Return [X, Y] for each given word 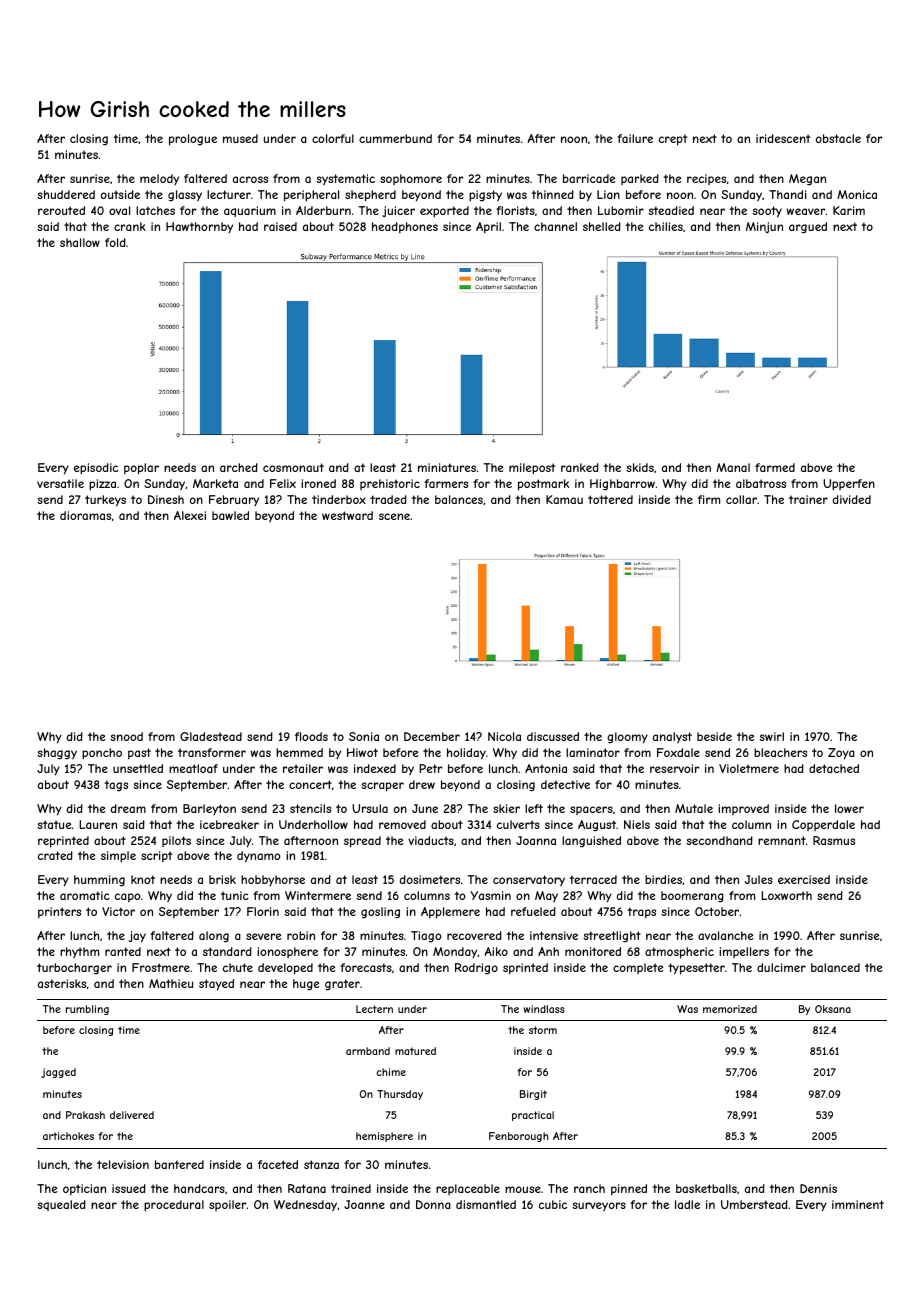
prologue [193, 140]
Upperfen [849, 485]
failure [635, 138]
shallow [80, 242]
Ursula [370, 808]
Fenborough [518, 1137]
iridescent [783, 138]
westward [347, 515]
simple [118, 857]
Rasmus [834, 840]
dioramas [85, 515]
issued [129, 1188]
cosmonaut [293, 467]
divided [852, 499]
